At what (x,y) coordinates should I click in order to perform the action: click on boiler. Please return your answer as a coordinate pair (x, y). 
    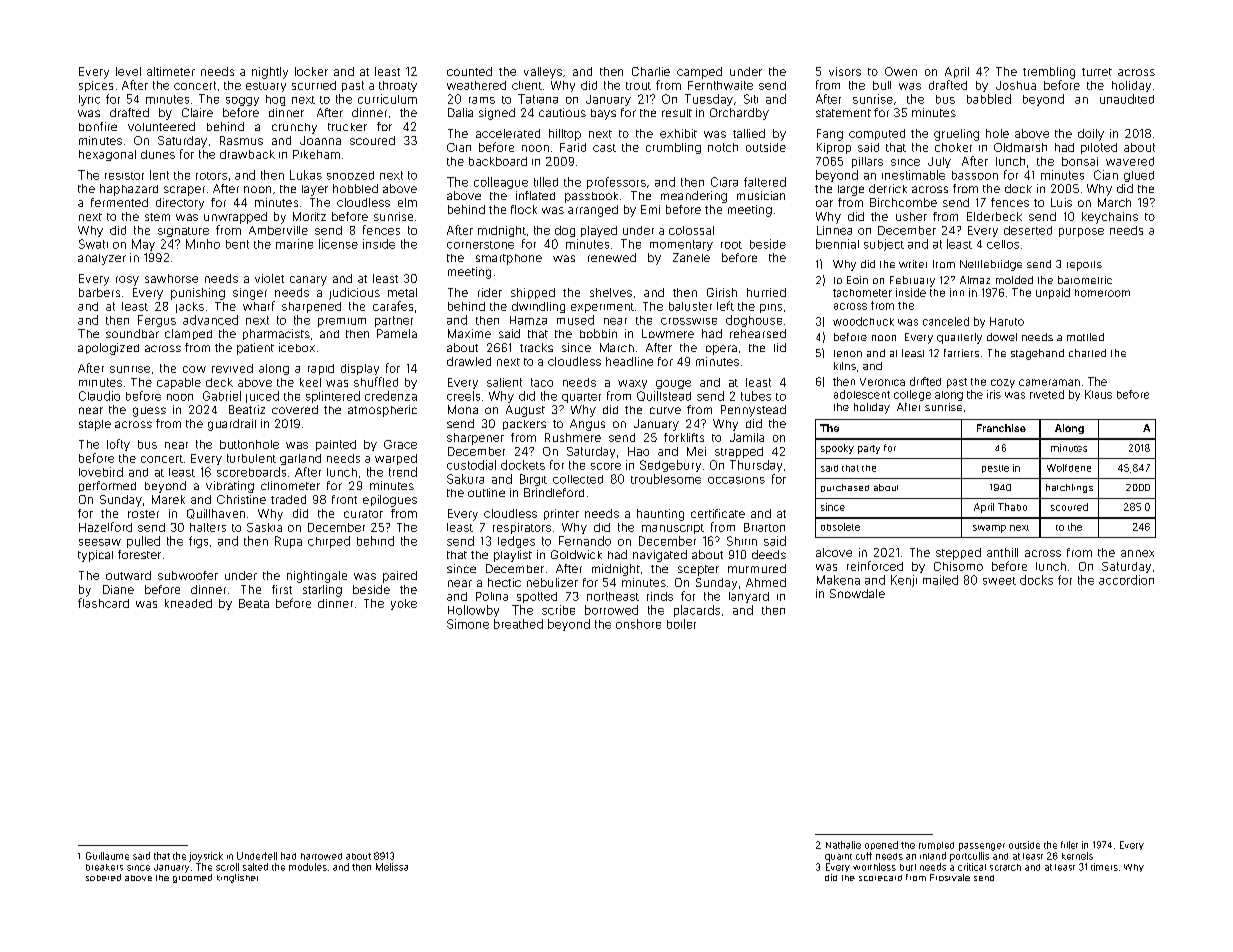
    Looking at the image, I should click on (681, 624).
